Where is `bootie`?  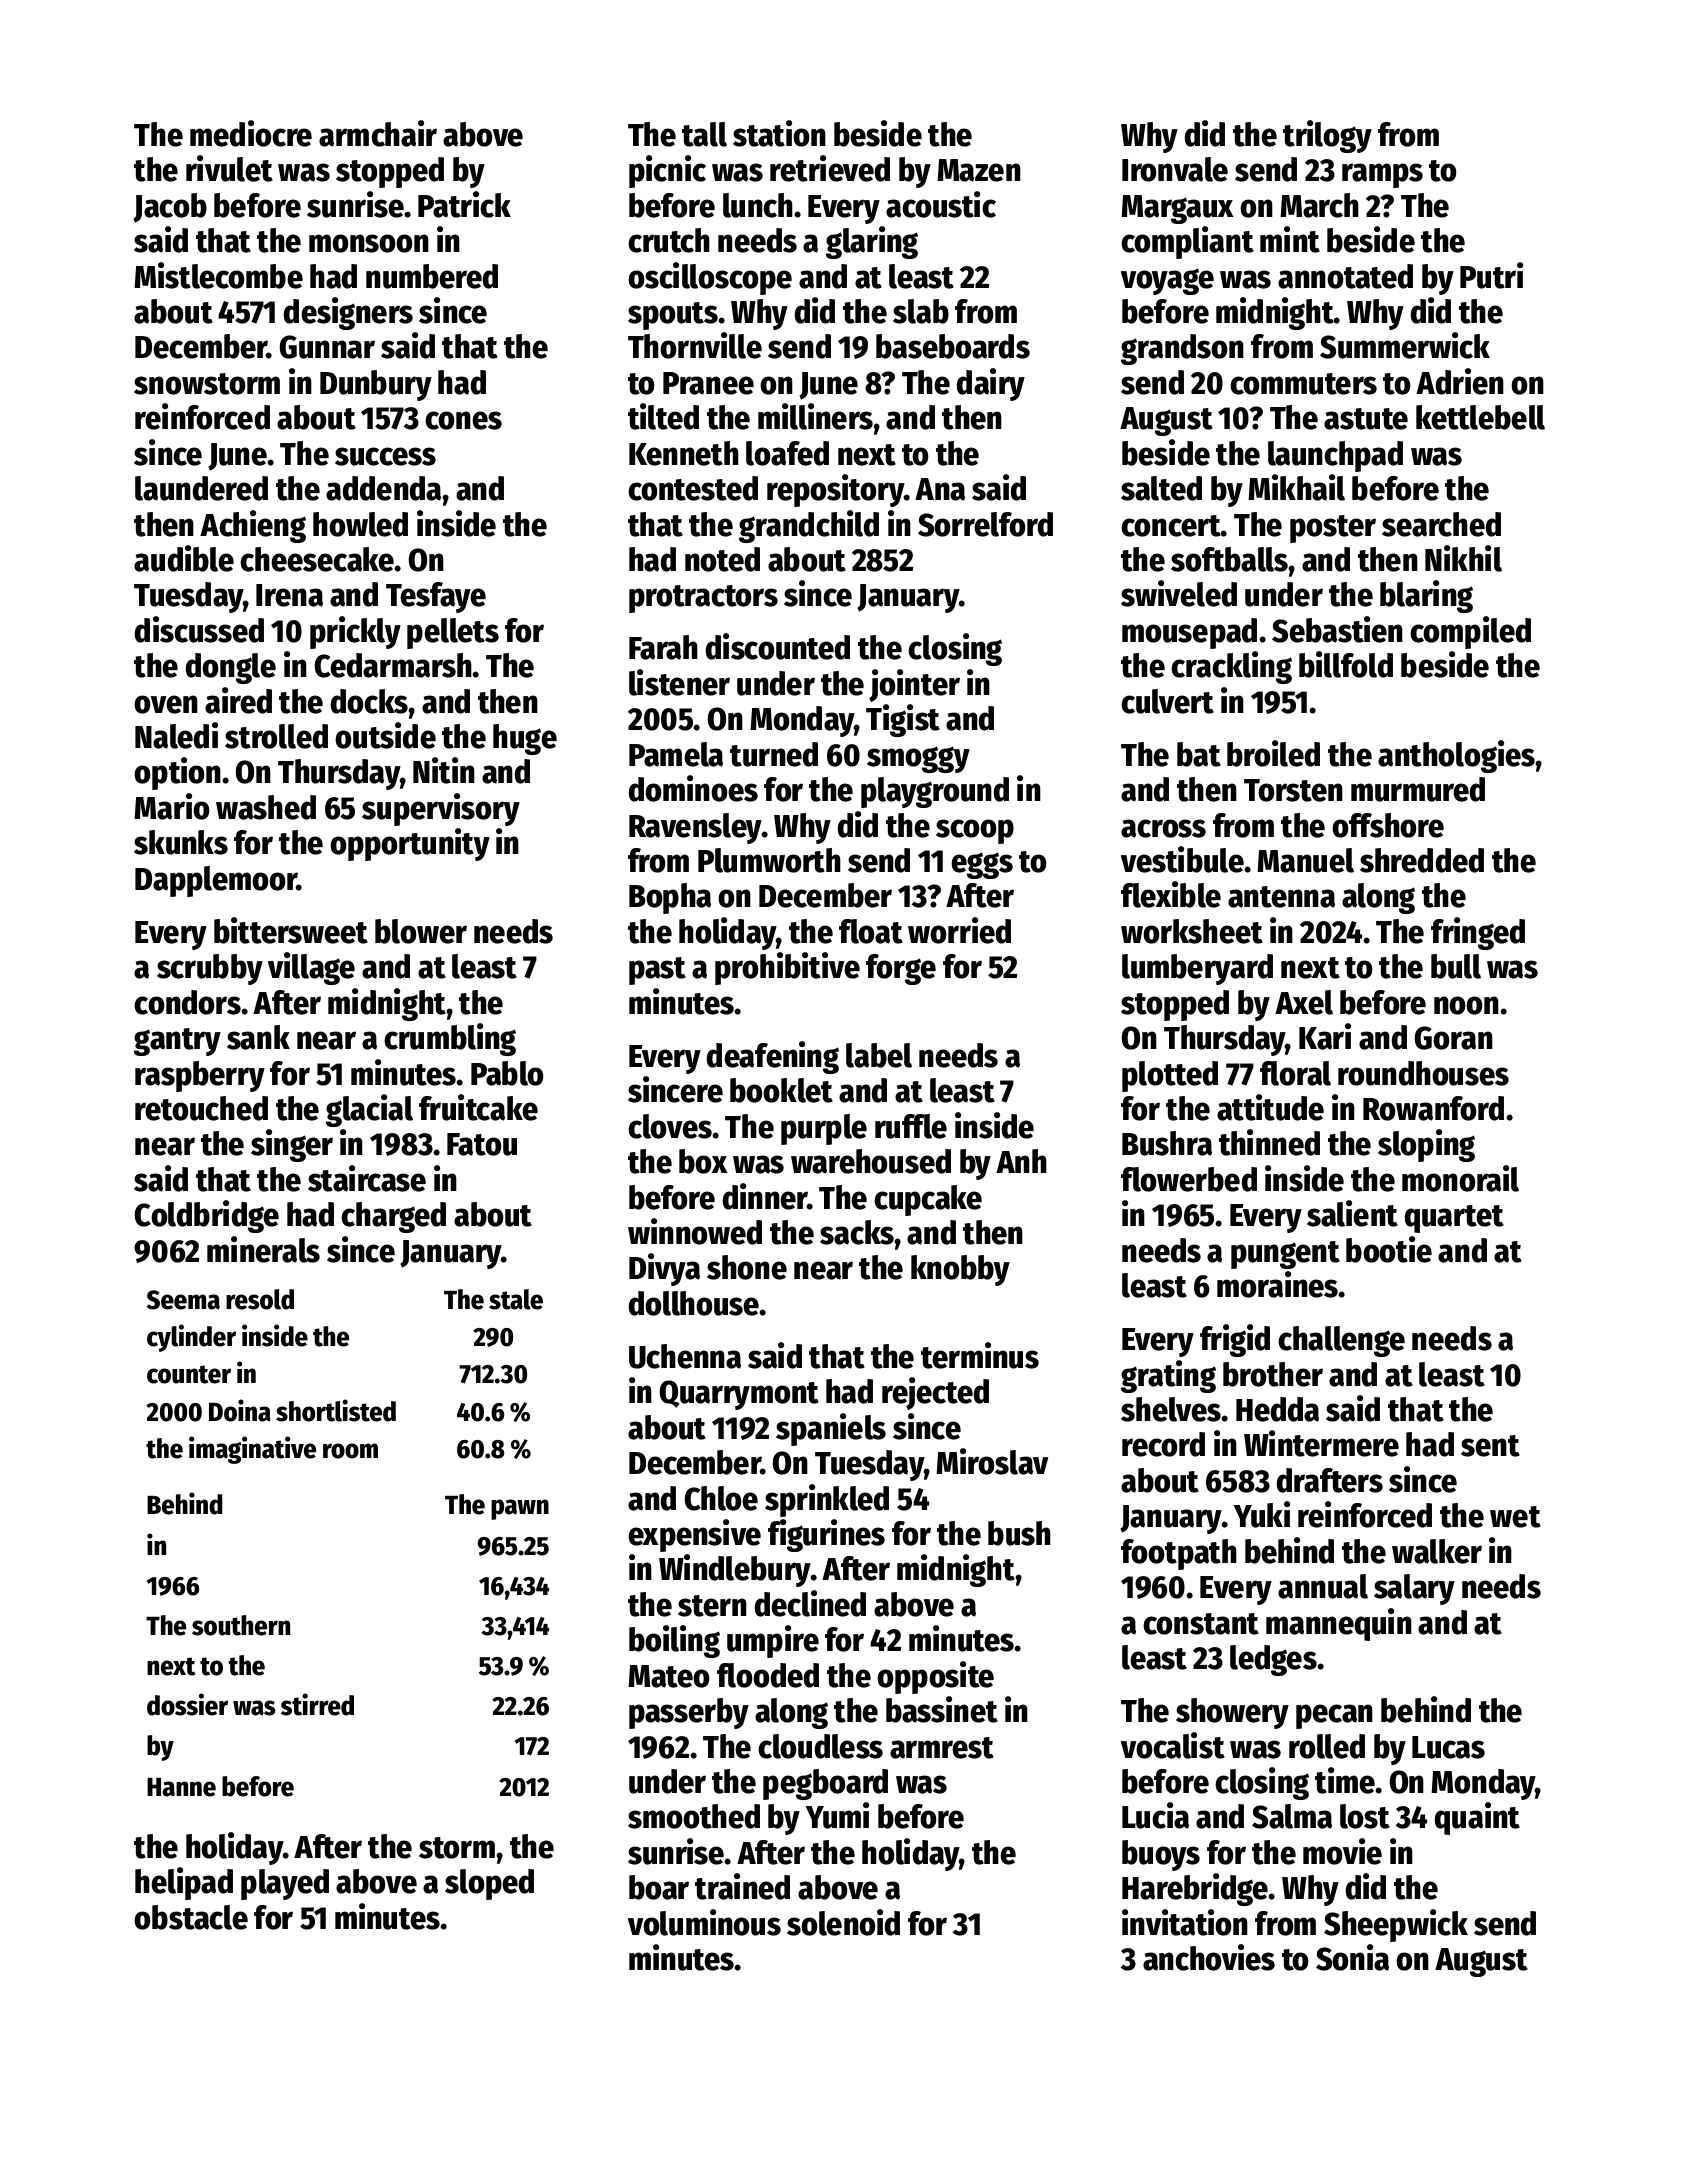
bootie is located at coordinates (1389, 1249).
